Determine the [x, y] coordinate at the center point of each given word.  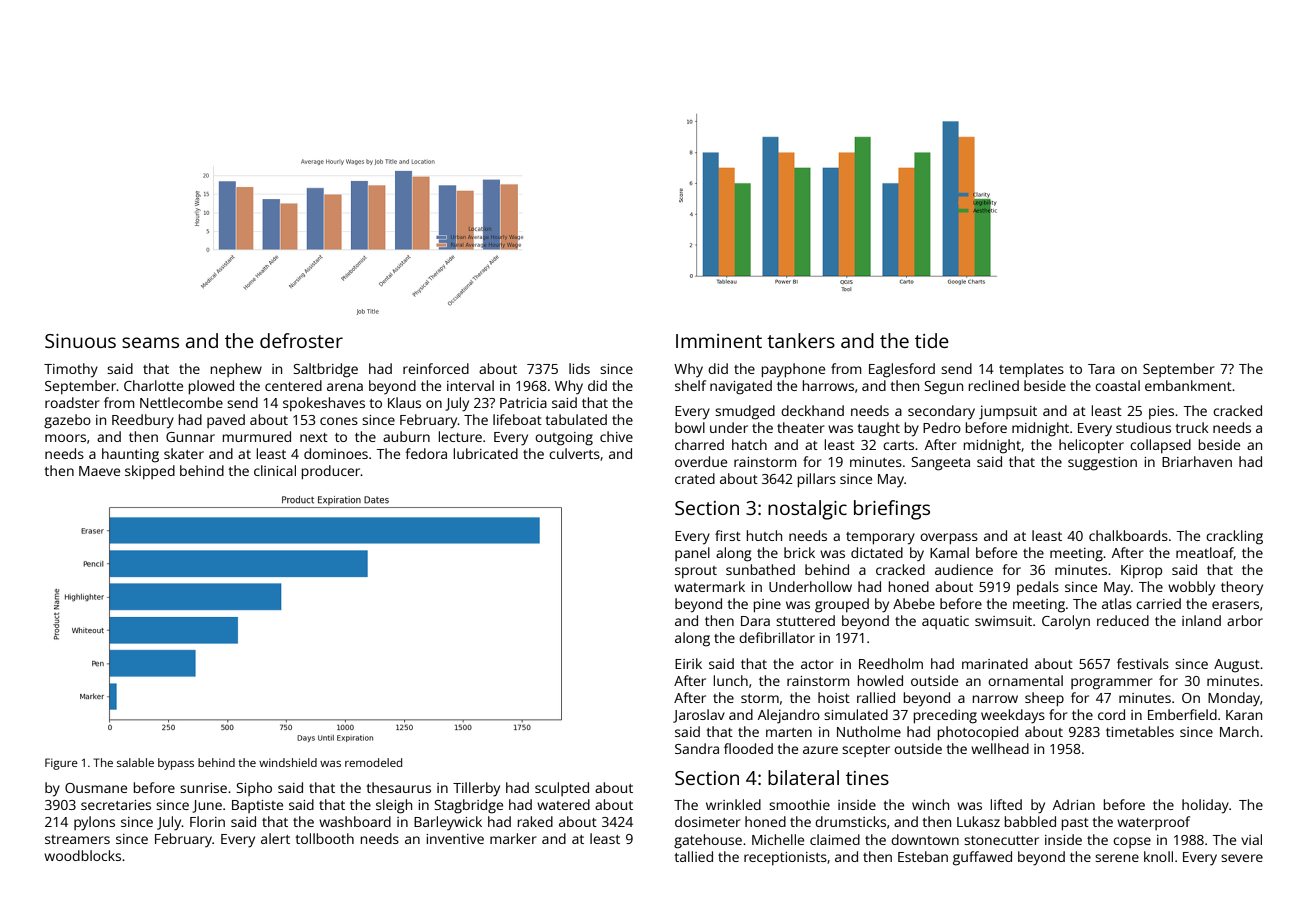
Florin [207, 821]
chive [616, 436]
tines [867, 778]
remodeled [373, 762]
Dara [755, 621]
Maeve [99, 471]
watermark [709, 586]
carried [1158, 603]
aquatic [945, 622]
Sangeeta [940, 464]
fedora [426, 453]
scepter [866, 751]
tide [932, 340]
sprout [696, 572]
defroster [301, 340]
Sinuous [80, 341]
